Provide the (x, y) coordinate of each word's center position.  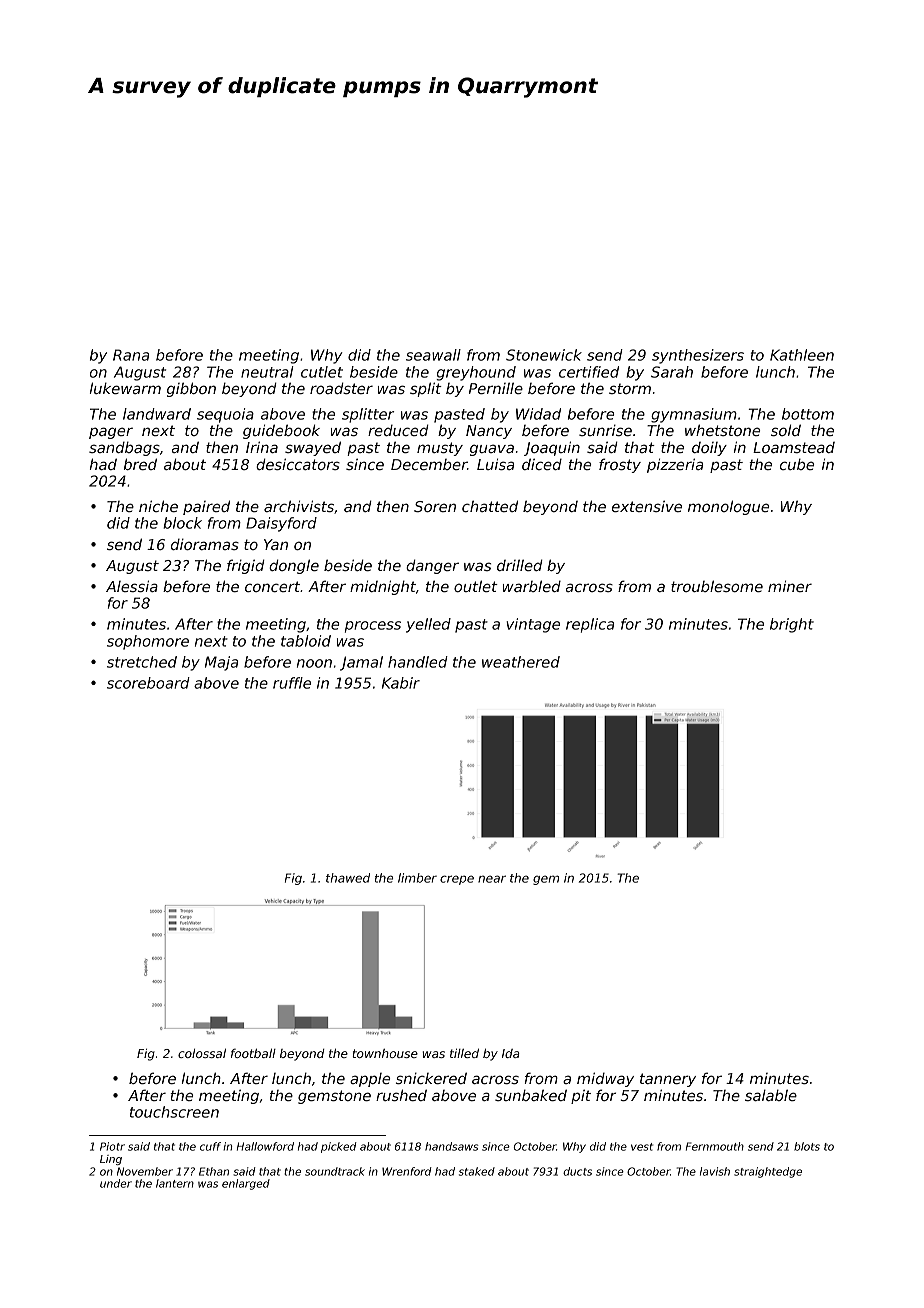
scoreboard (148, 683)
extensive (647, 506)
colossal (202, 1053)
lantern (175, 1183)
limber (417, 878)
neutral (267, 372)
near (492, 879)
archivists (299, 506)
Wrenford (406, 1171)
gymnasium (694, 415)
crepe (457, 880)
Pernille (496, 388)
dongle (294, 566)
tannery (668, 1080)
